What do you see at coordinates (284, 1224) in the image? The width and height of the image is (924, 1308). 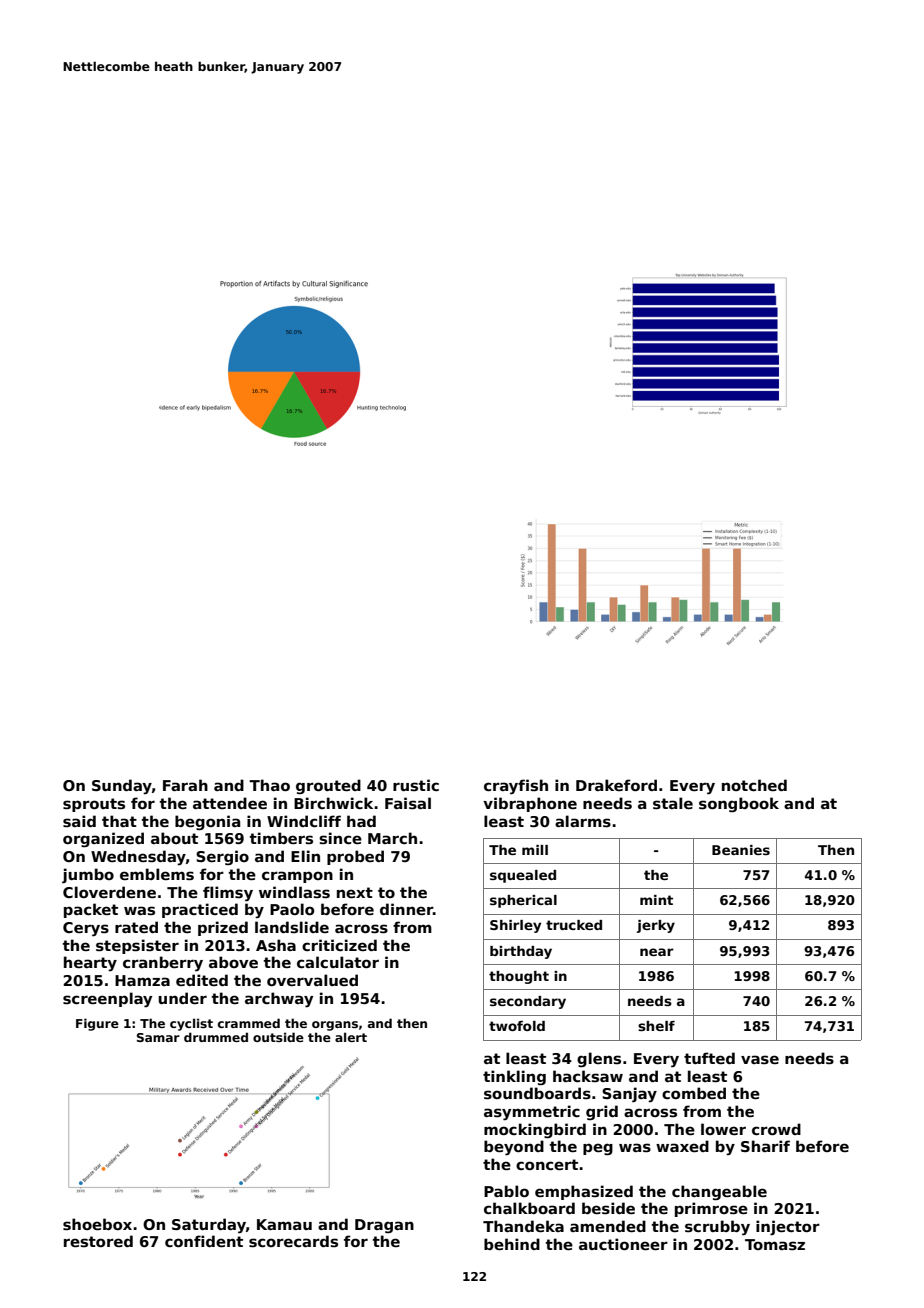 I see `Kamau` at bounding box center [284, 1224].
